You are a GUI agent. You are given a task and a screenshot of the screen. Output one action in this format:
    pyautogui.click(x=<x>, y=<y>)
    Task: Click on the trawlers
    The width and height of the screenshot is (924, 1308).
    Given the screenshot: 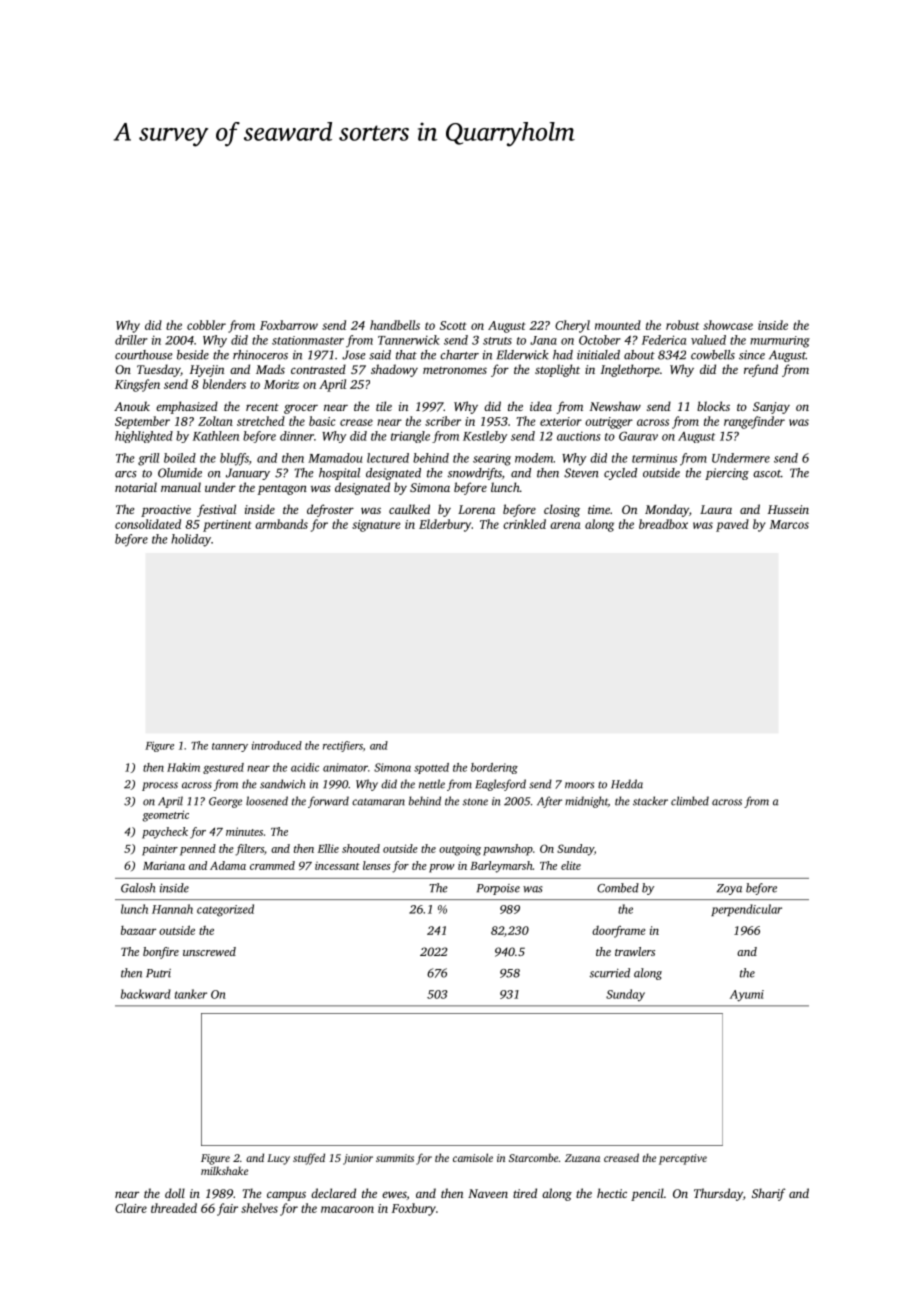 What is the action you would take?
    pyautogui.click(x=635, y=951)
